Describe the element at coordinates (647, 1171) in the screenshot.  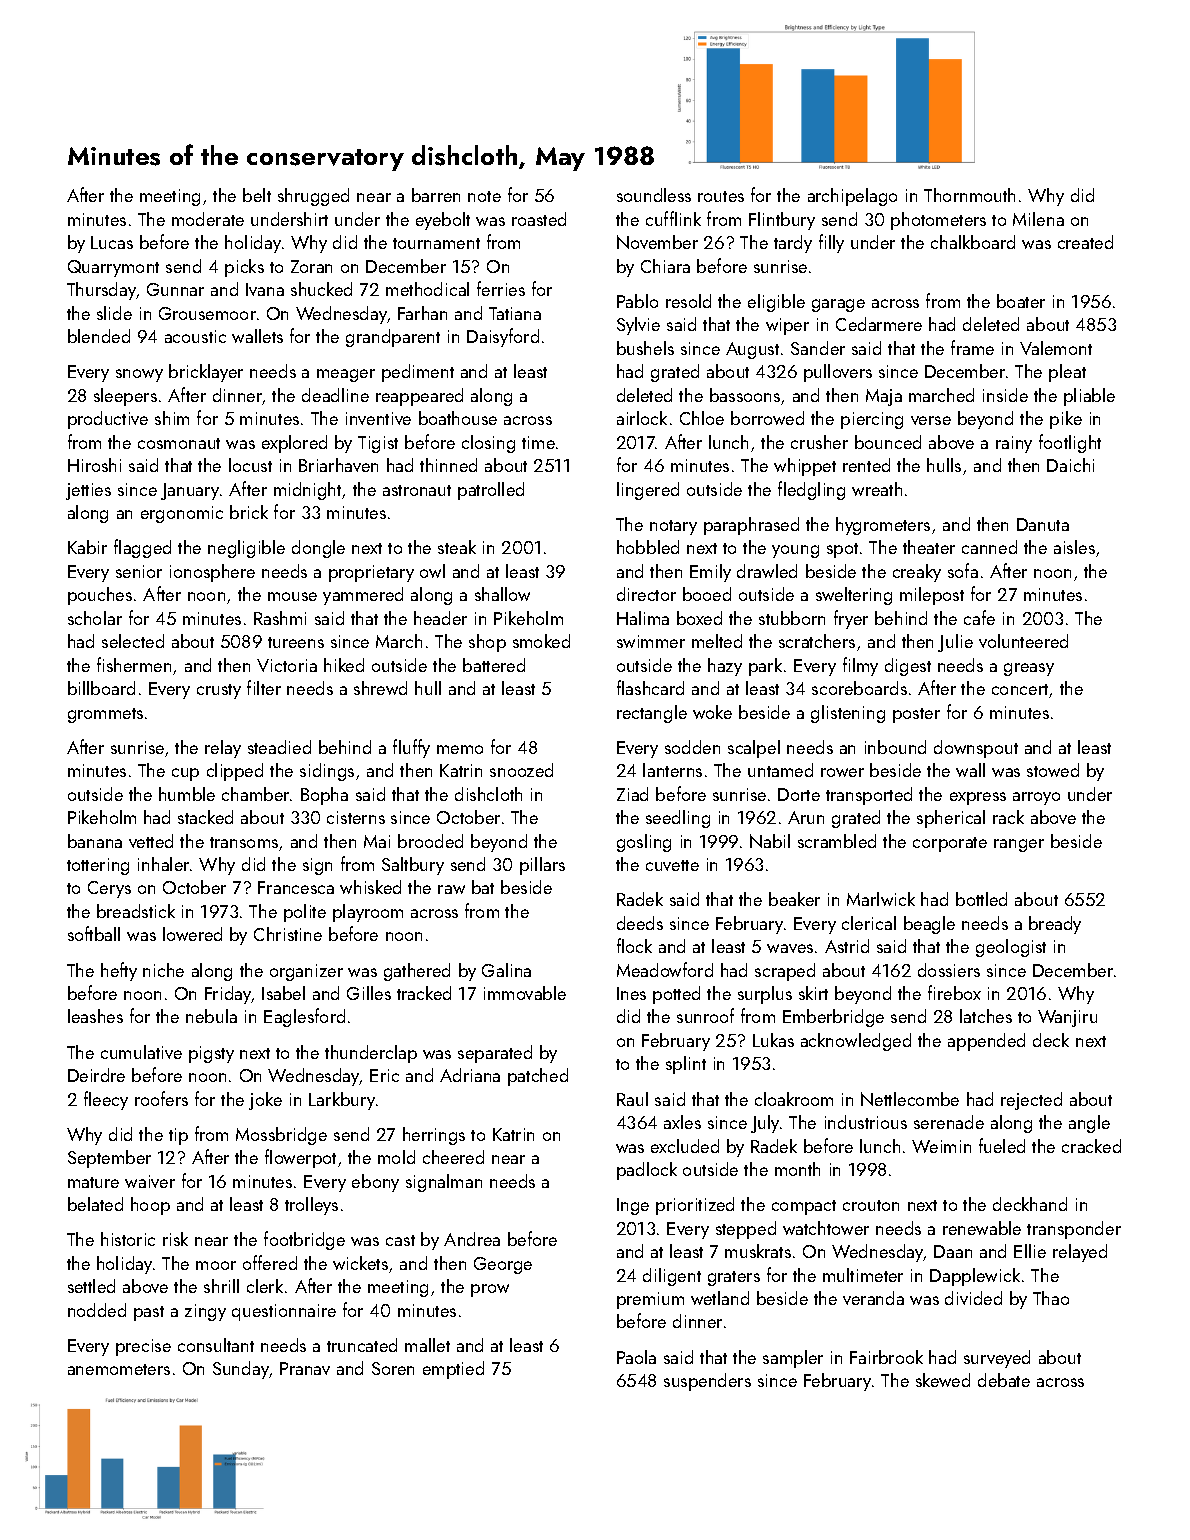
I see `padlock` at that location.
